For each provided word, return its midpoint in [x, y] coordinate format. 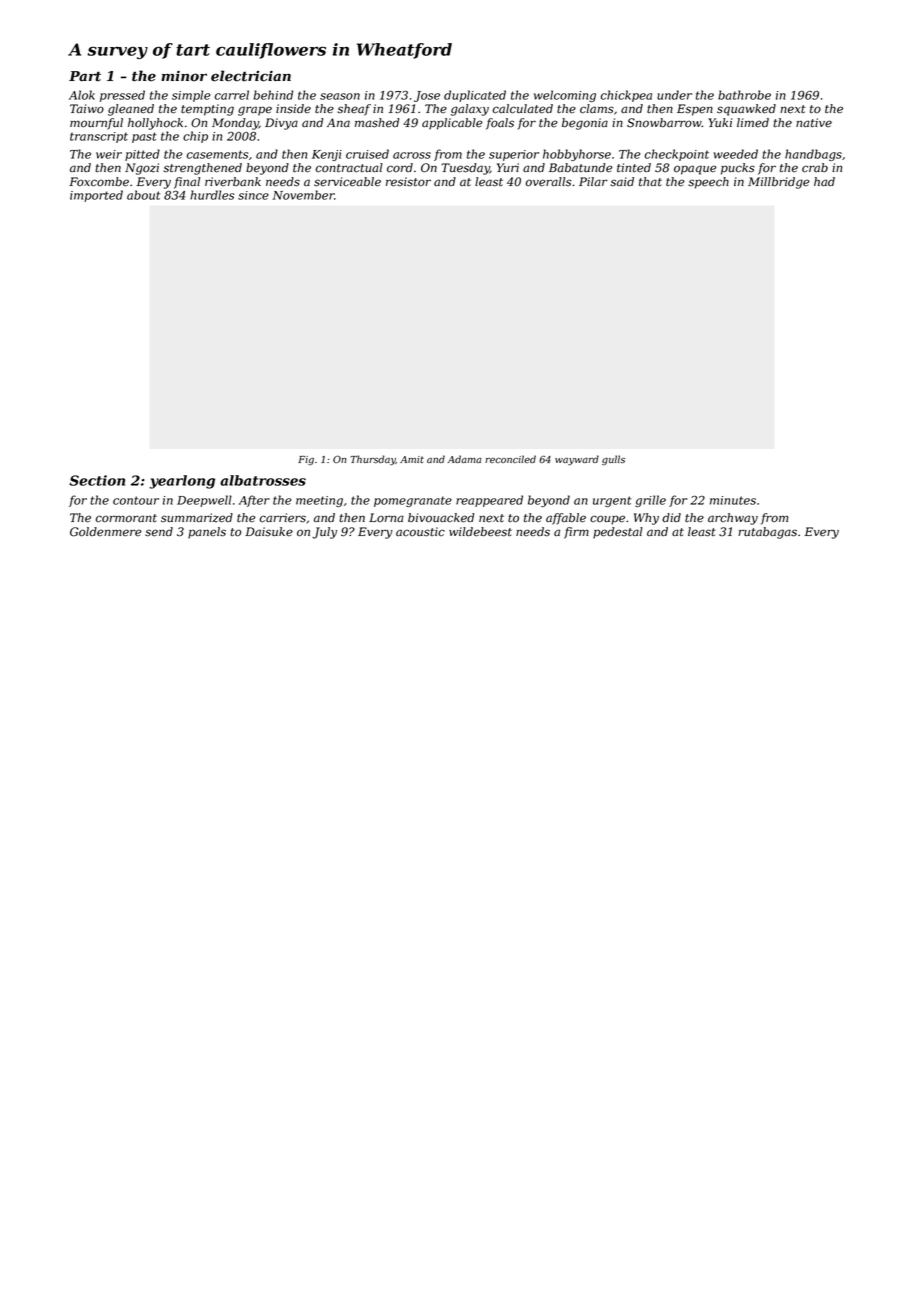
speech [708, 183]
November [303, 195]
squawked [746, 110]
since [253, 195]
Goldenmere [106, 532]
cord [400, 168]
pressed [122, 96]
